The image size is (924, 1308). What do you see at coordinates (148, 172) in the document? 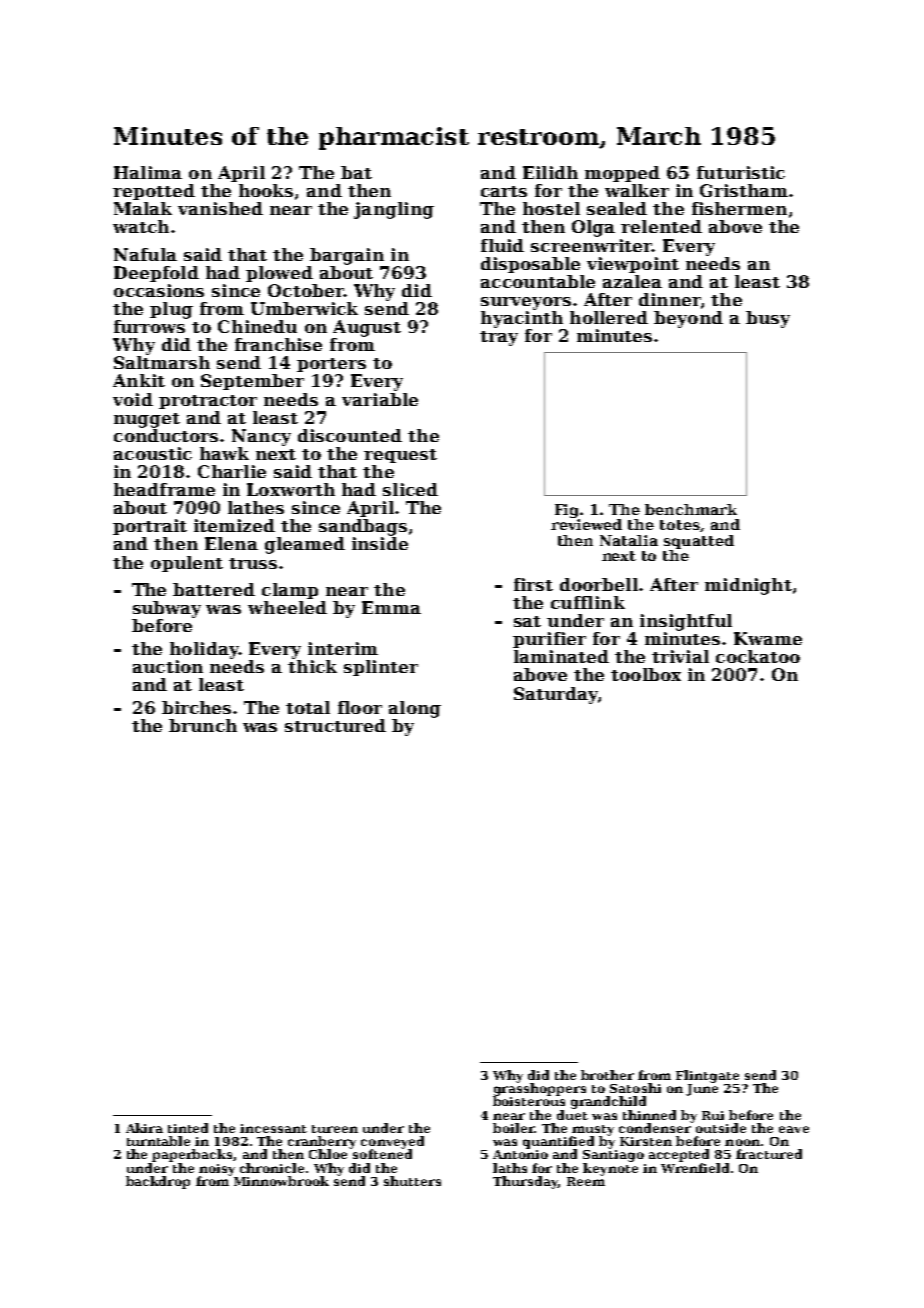
I see `Halima` at bounding box center [148, 172].
